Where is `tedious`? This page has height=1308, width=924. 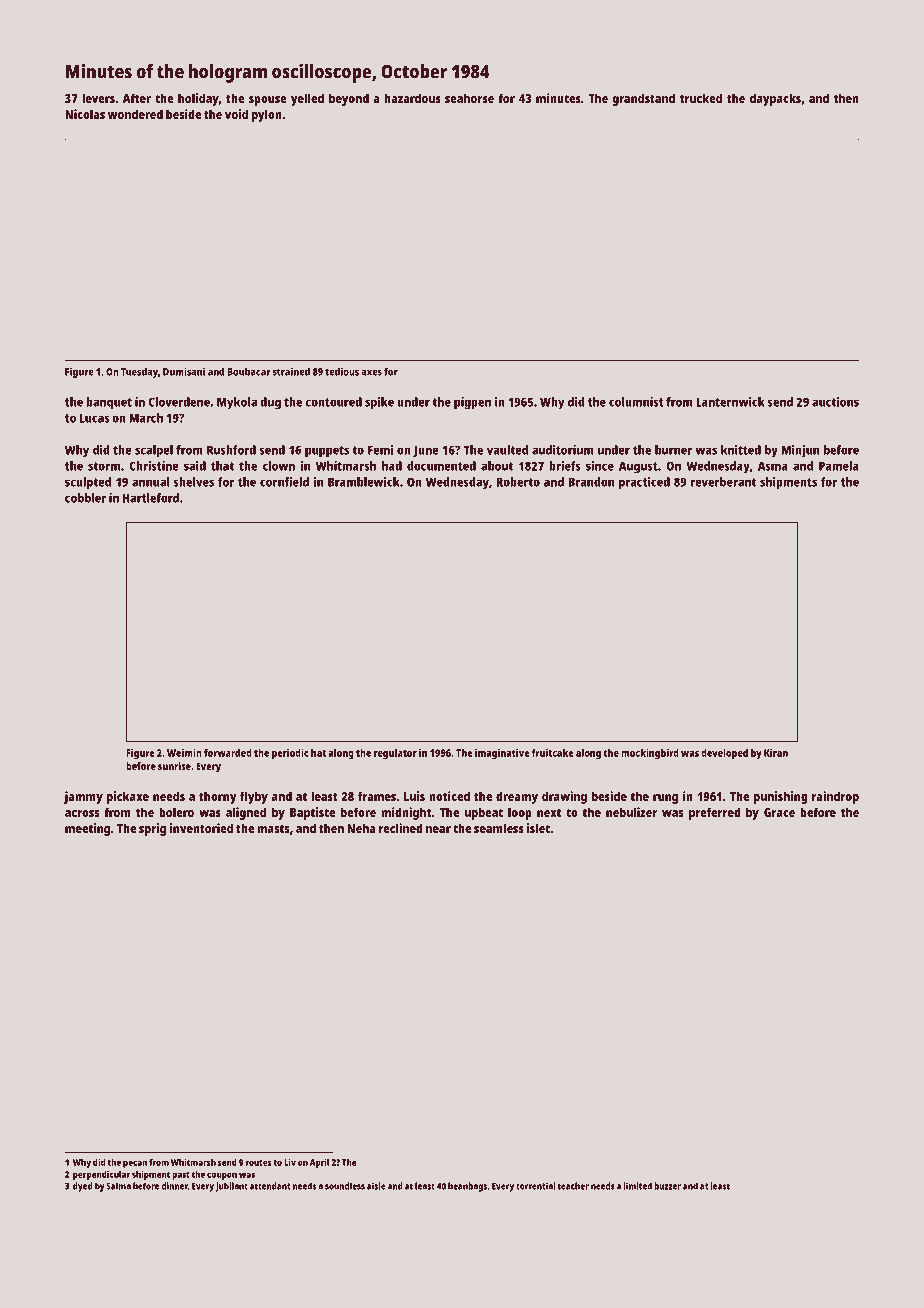
tedious is located at coordinates (342, 371).
